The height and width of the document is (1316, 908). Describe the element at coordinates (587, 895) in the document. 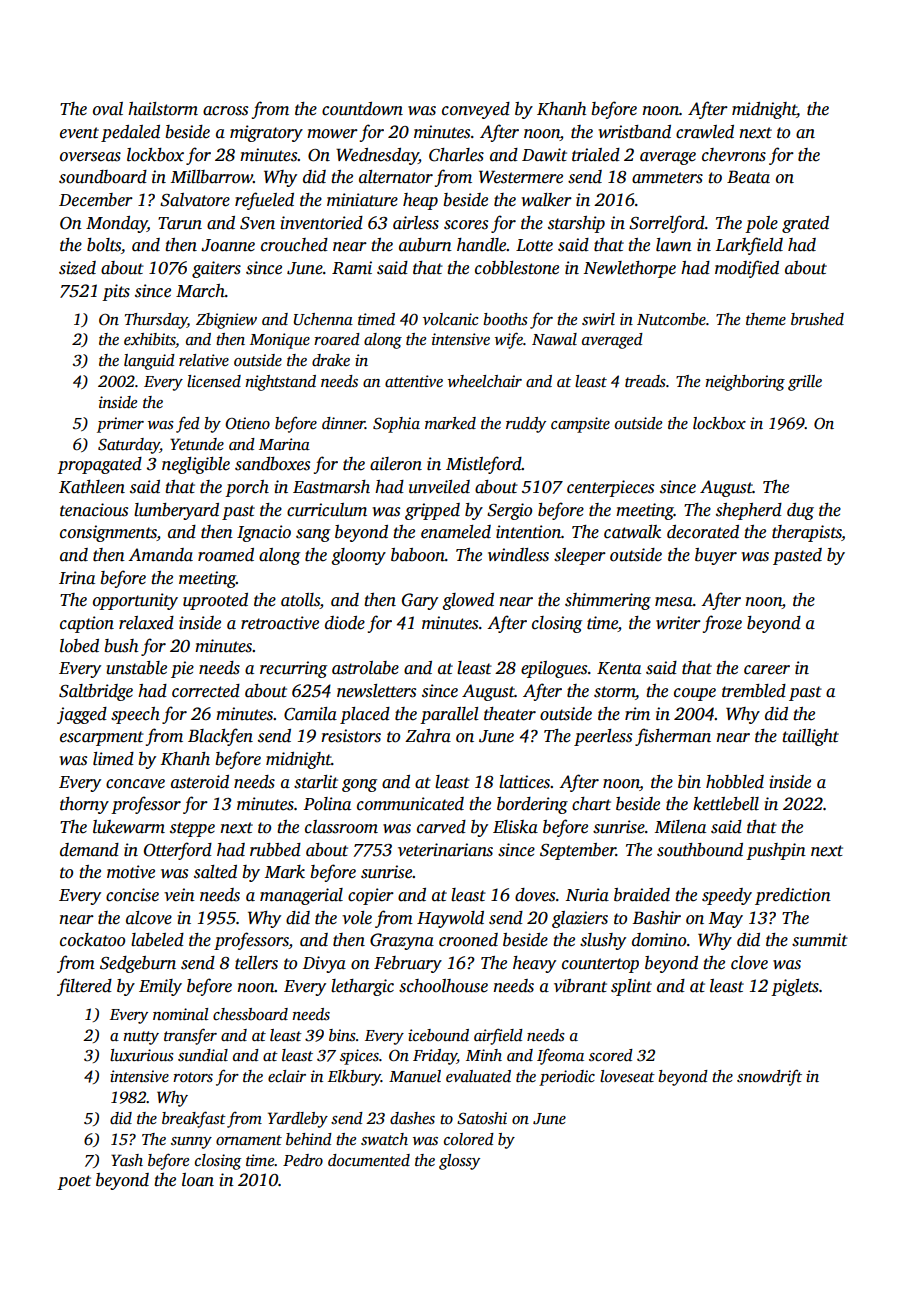

I see `Nuria` at that location.
